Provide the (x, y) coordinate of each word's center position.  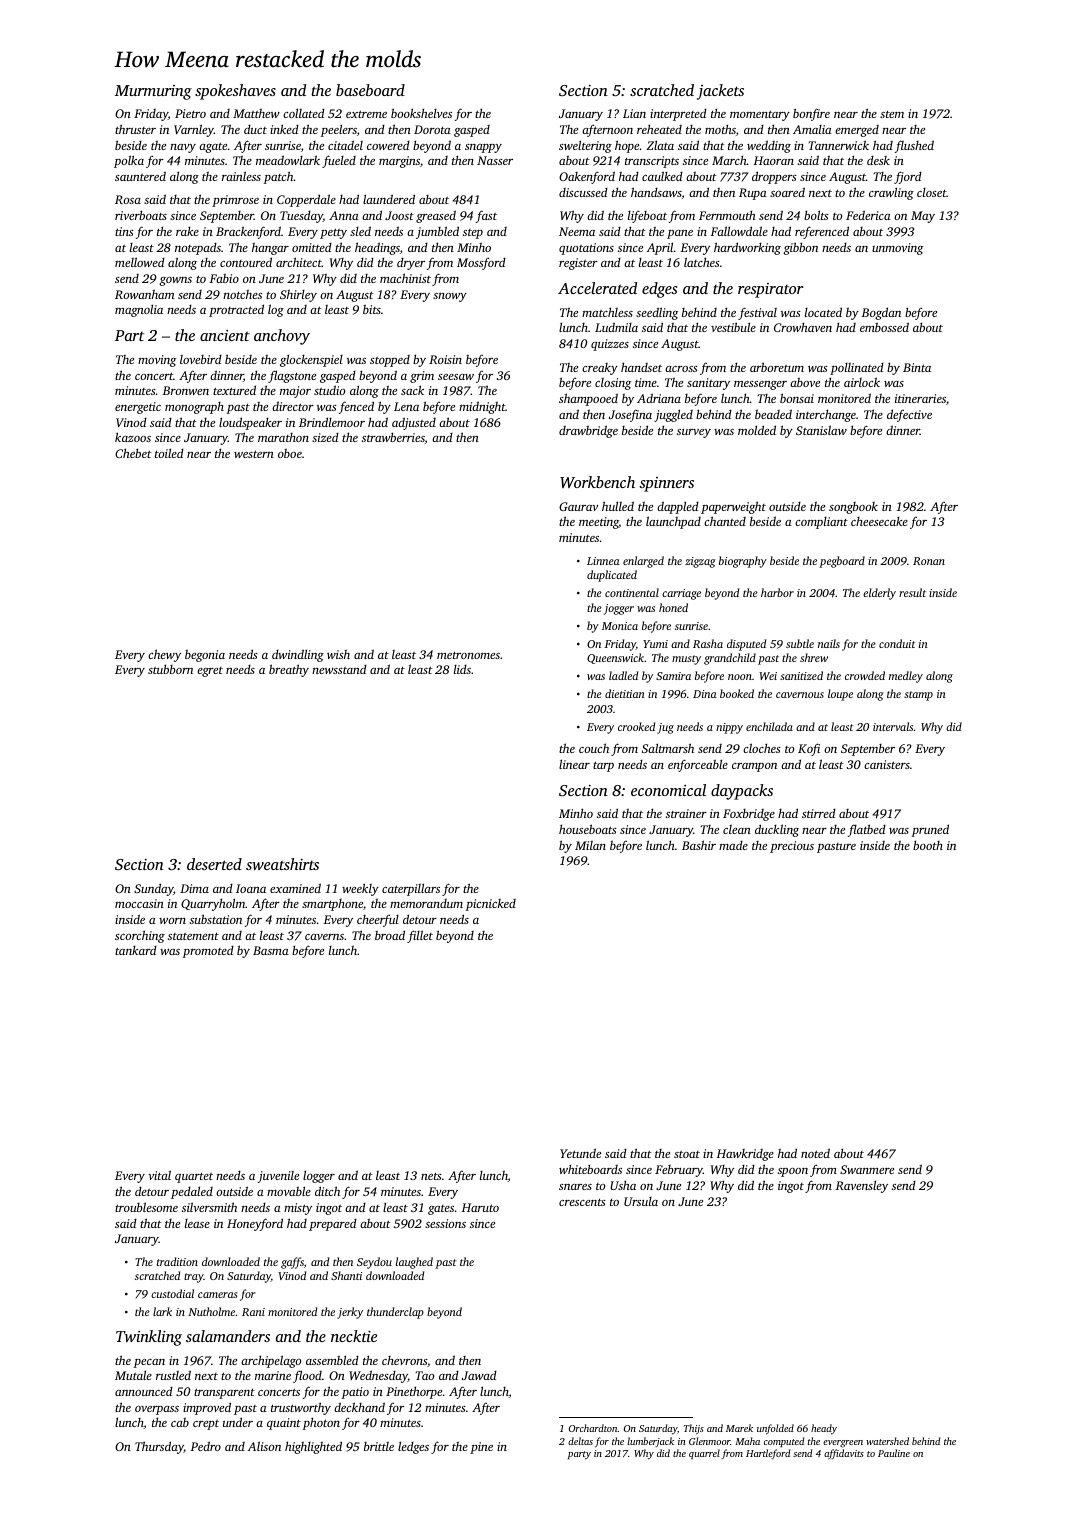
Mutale (133, 1375)
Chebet (133, 453)
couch (594, 748)
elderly (879, 594)
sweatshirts (282, 864)
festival (757, 313)
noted (815, 1153)
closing (613, 384)
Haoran (774, 160)
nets (431, 1176)
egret (210, 672)
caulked (662, 176)
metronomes (468, 655)
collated (304, 113)
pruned (930, 830)
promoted (208, 952)
